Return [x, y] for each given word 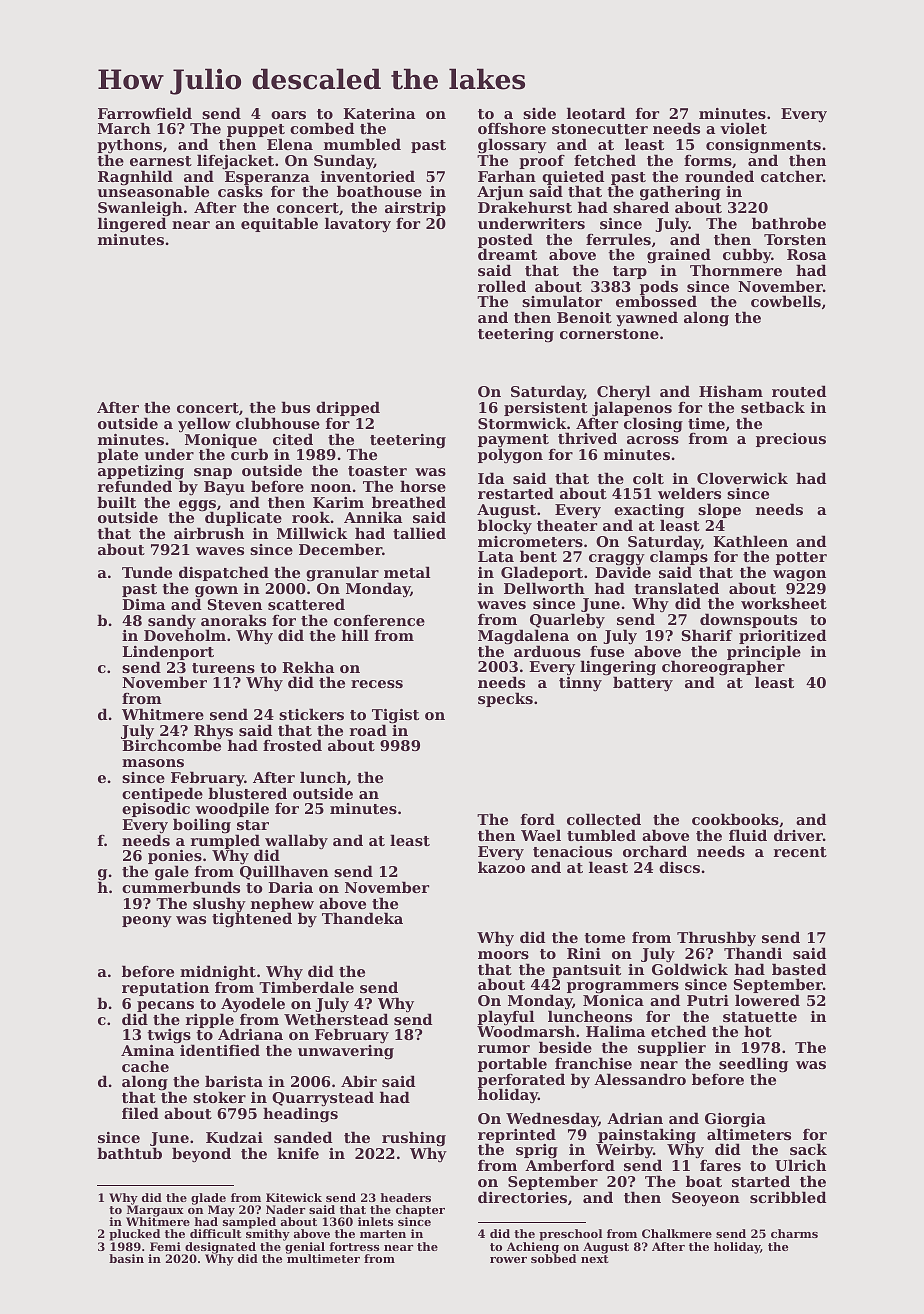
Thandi [753, 953]
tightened [252, 920]
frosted [292, 745]
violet [743, 128]
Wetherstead [336, 1019]
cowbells [786, 301]
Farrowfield [145, 113]
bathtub [129, 1153]
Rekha [308, 667]
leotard [596, 113]
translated [676, 588]
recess [377, 684]
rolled [502, 286]
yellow [204, 425]
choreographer [723, 669]
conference [379, 620]
